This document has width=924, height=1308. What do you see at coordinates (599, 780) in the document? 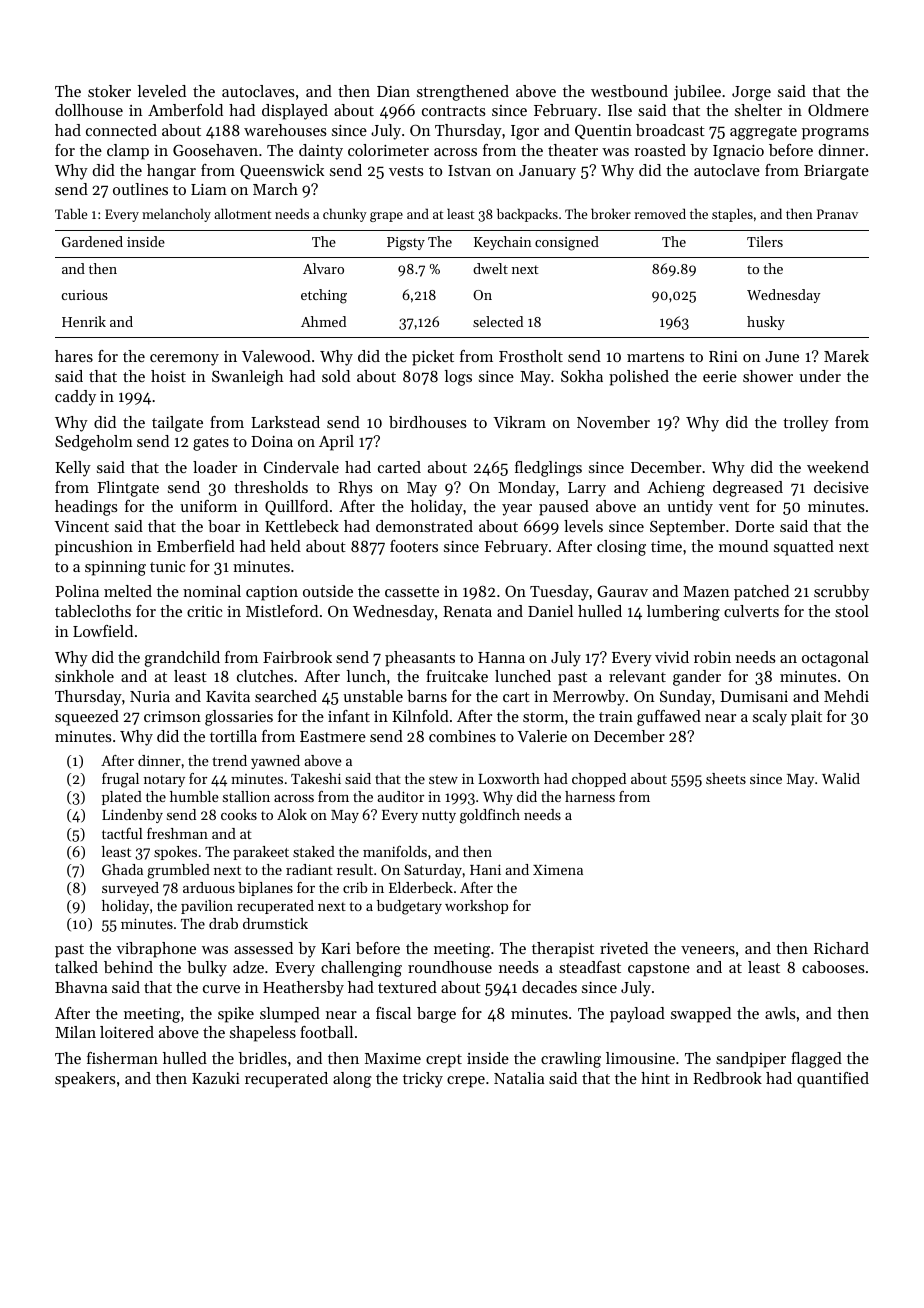
I see `chopped` at bounding box center [599, 780].
